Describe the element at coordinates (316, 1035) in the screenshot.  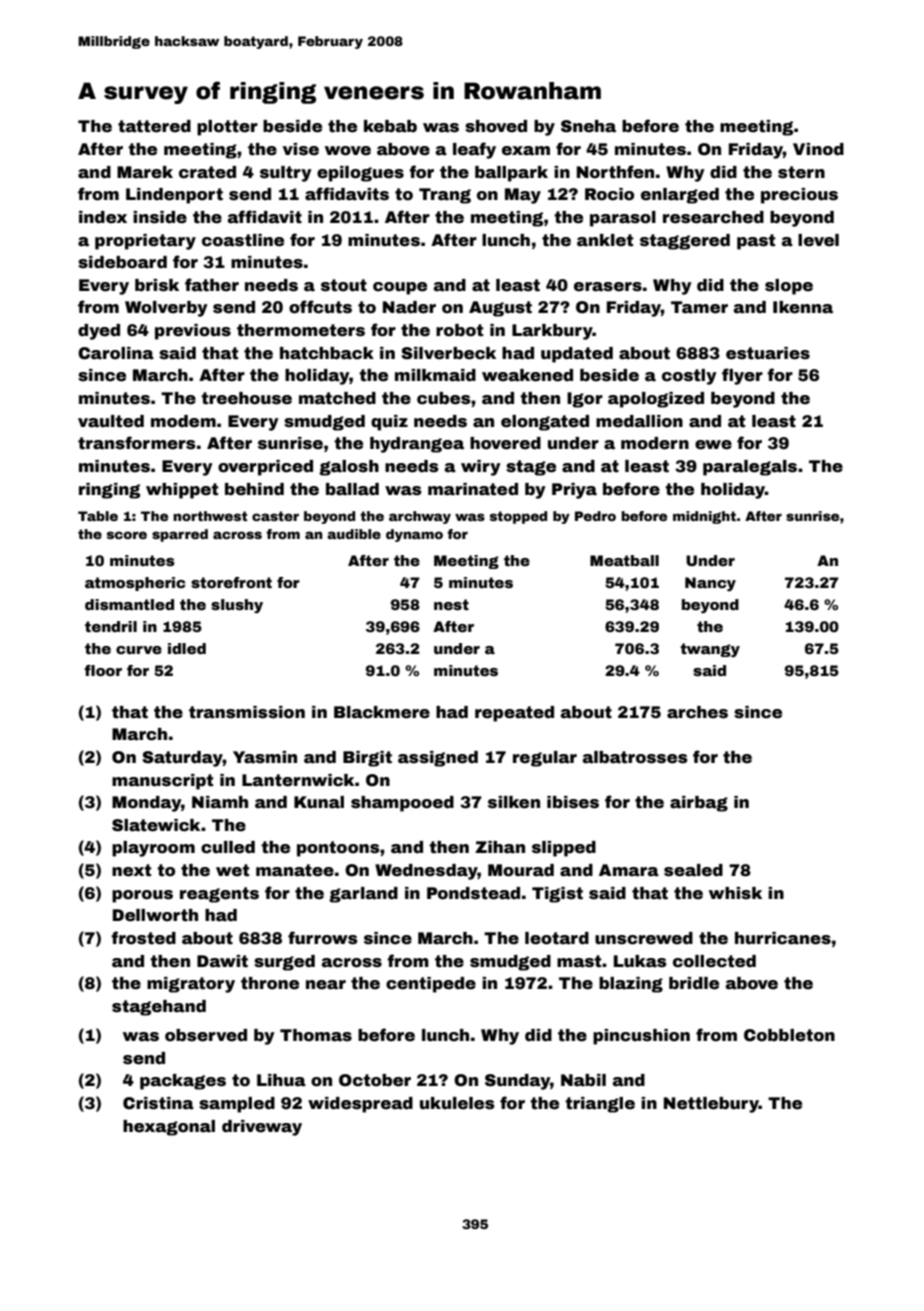
I see `Thomas` at that location.
